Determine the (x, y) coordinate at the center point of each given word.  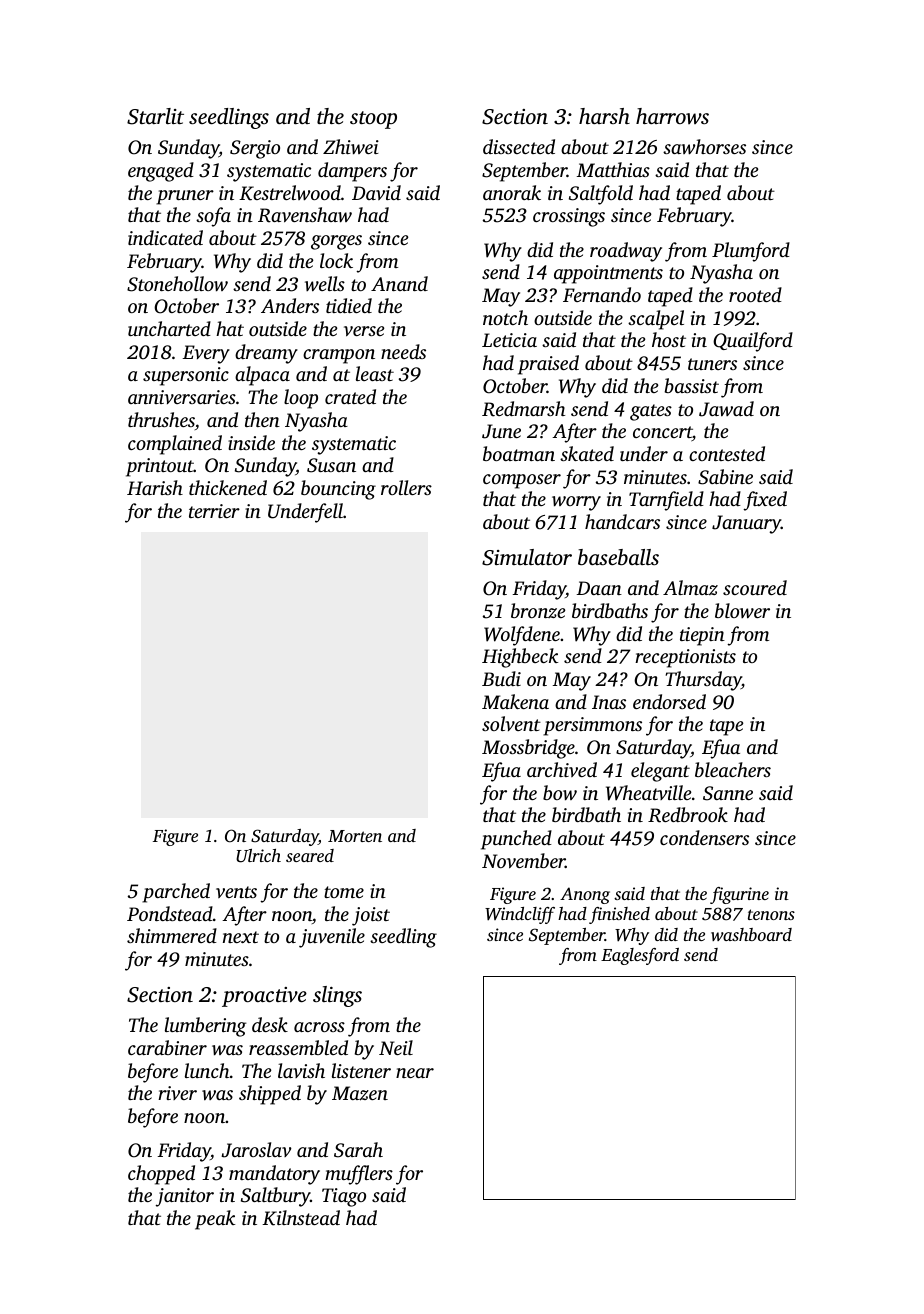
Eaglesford (640, 956)
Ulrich (258, 856)
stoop (373, 120)
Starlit (155, 116)
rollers (406, 487)
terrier (214, 511)
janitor (185, 1197)
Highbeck (520, 658)
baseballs (618, 557)
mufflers (359, 1175)
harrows (672, 116)
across (319, 1027)
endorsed (669, 701)
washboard (751, 934)
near (415, 1073)
